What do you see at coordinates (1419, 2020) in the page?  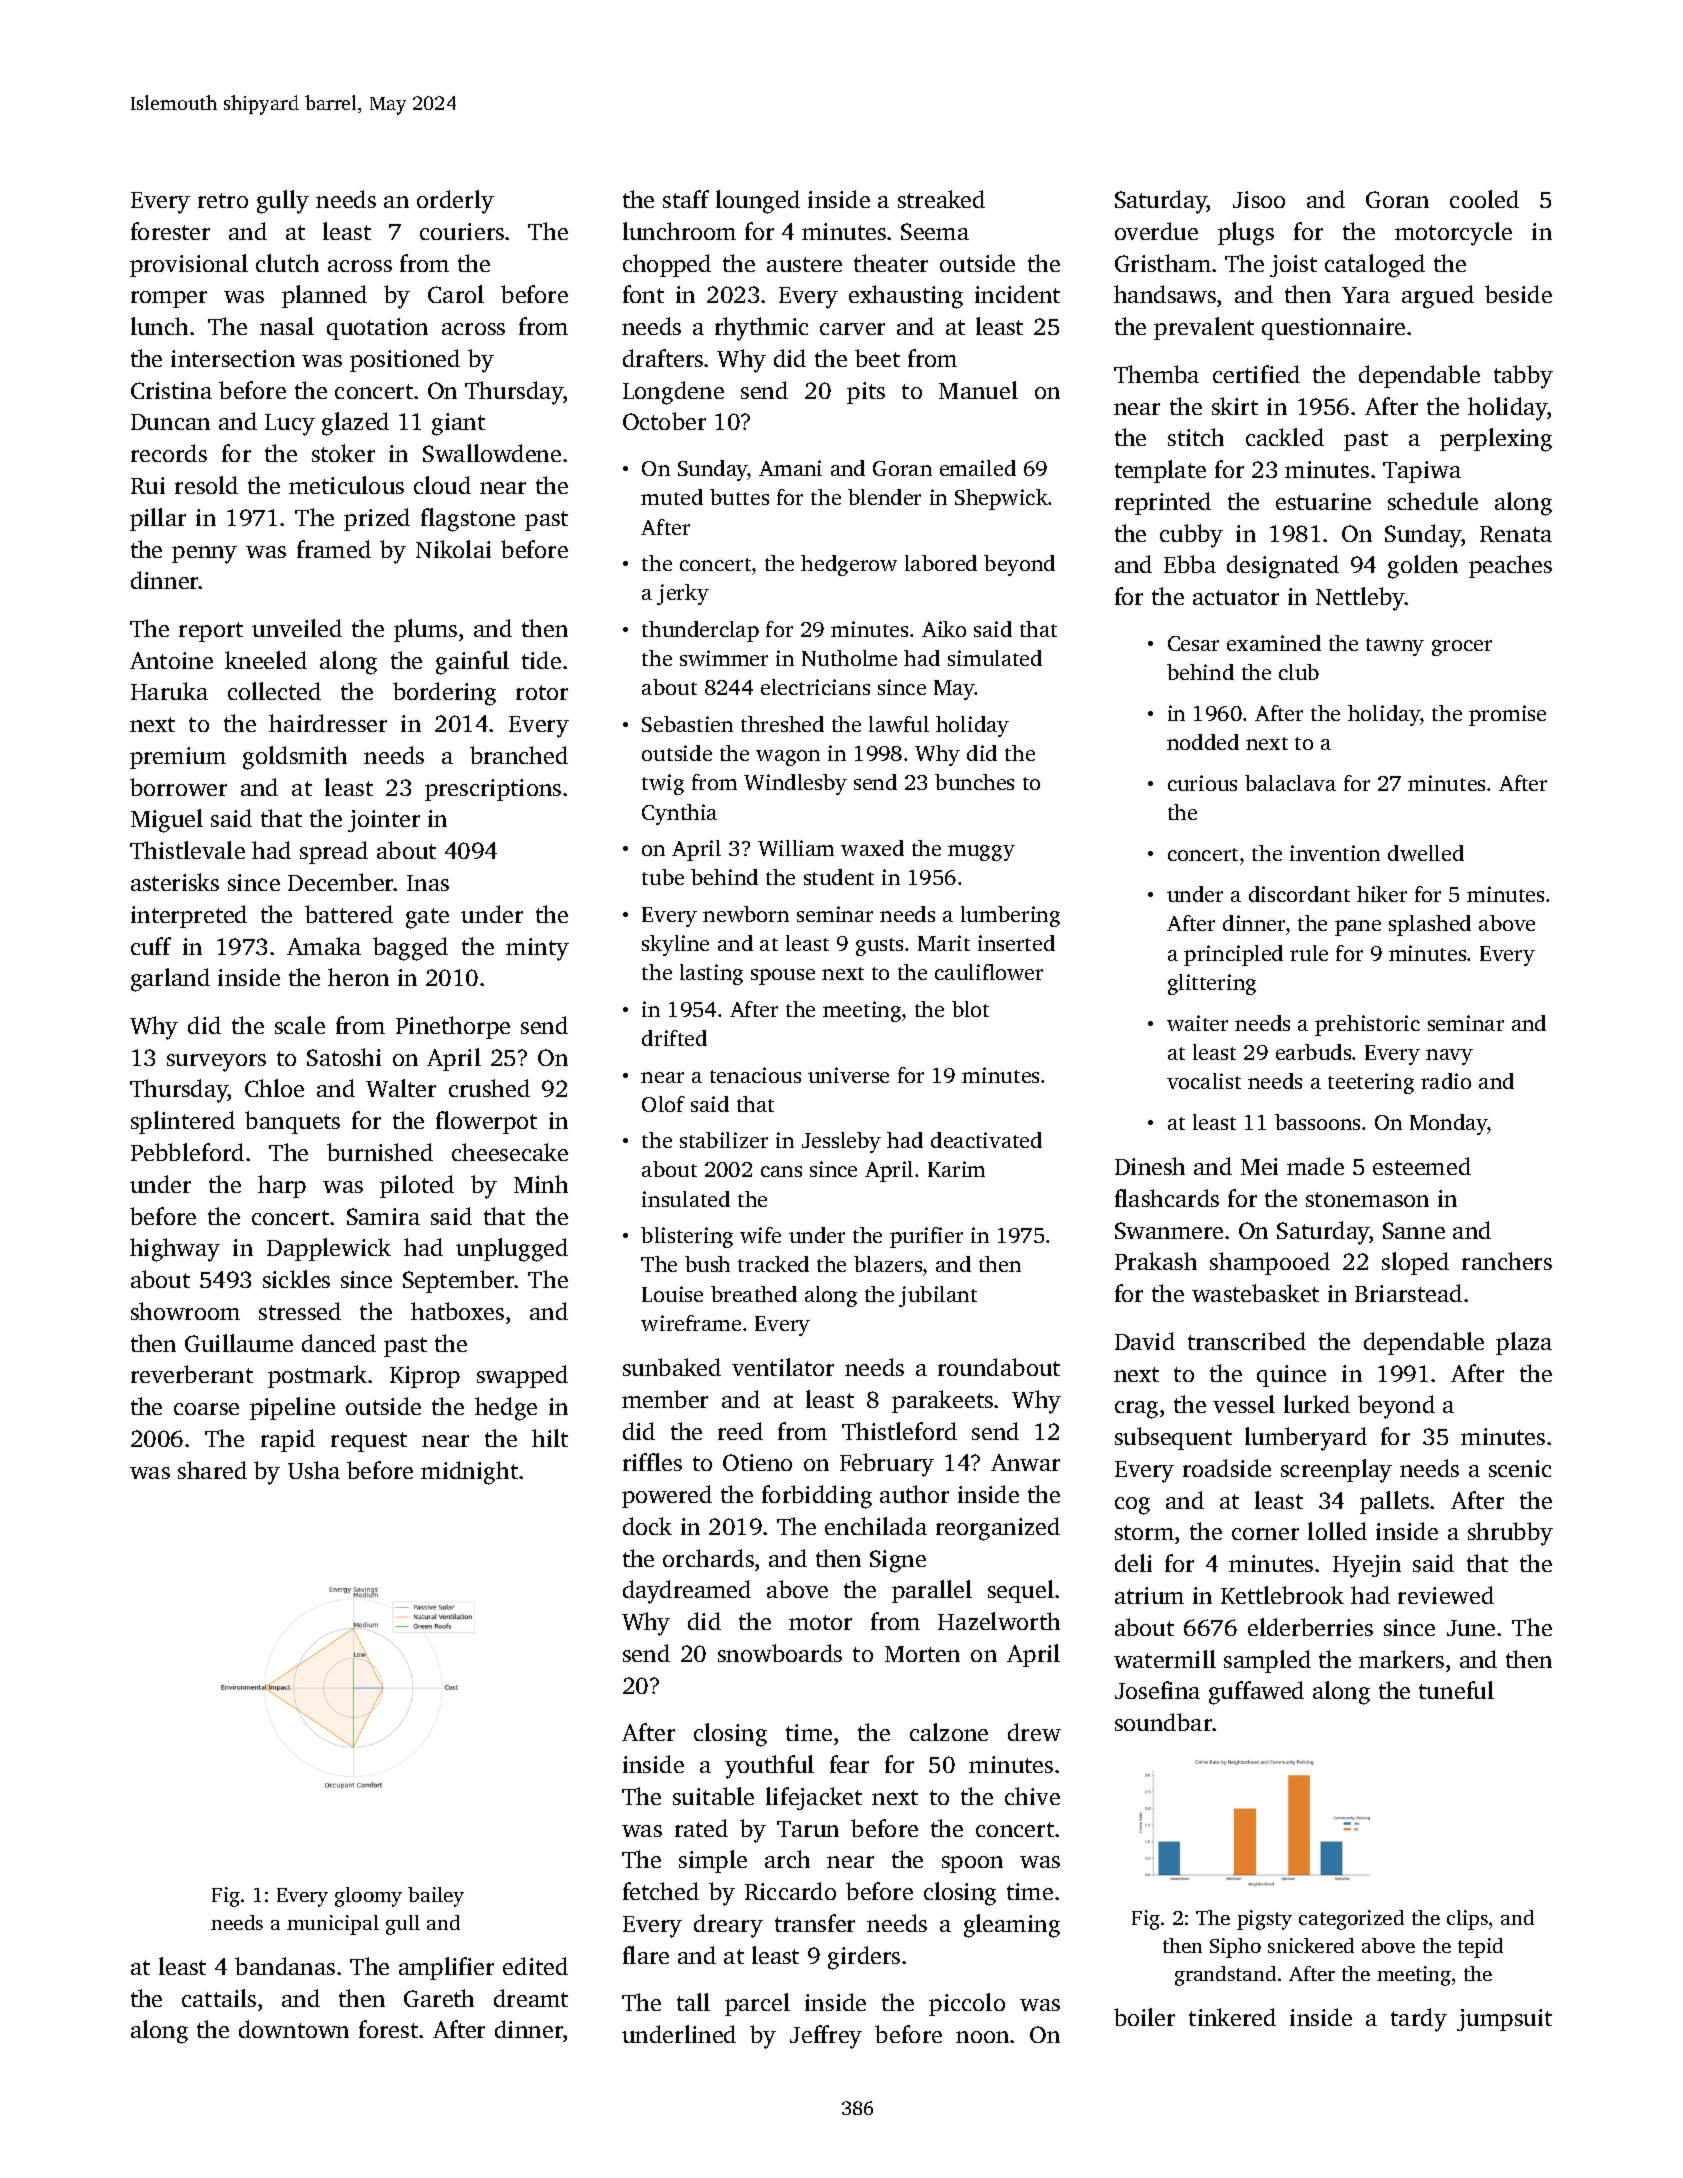 I see `tardy` at bounding box center [1419, 2020].
